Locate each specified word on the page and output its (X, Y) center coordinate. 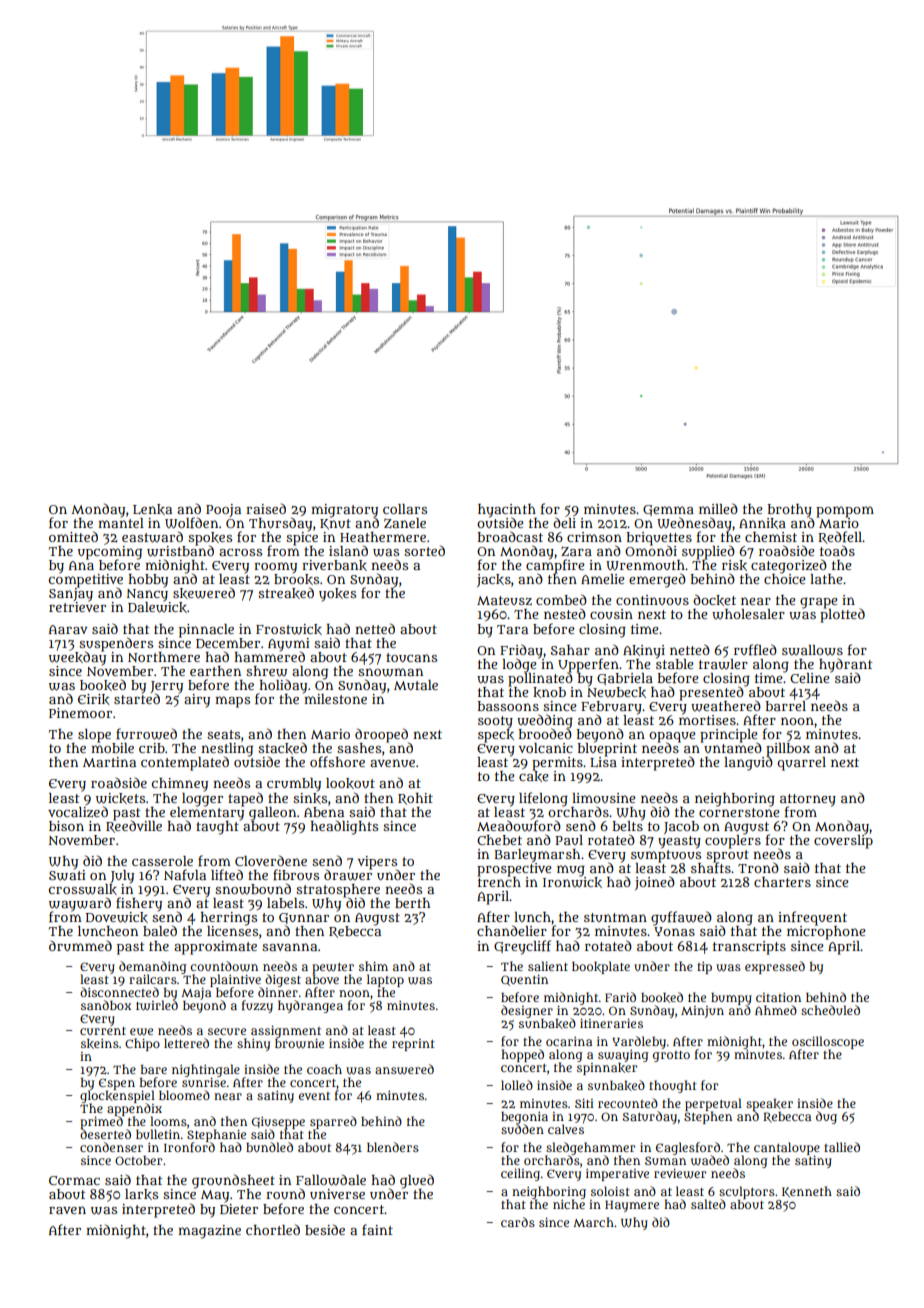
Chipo (142, 1044)
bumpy (731, 999)
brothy (790, 510)
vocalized (78, 811)
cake (534, 776)
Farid (620, 997)
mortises (707, 720)
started (137, 698)
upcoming (110, 552)
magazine (209, 1232)
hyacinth (507, 510)
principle (729, 736)
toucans (411, 657)
